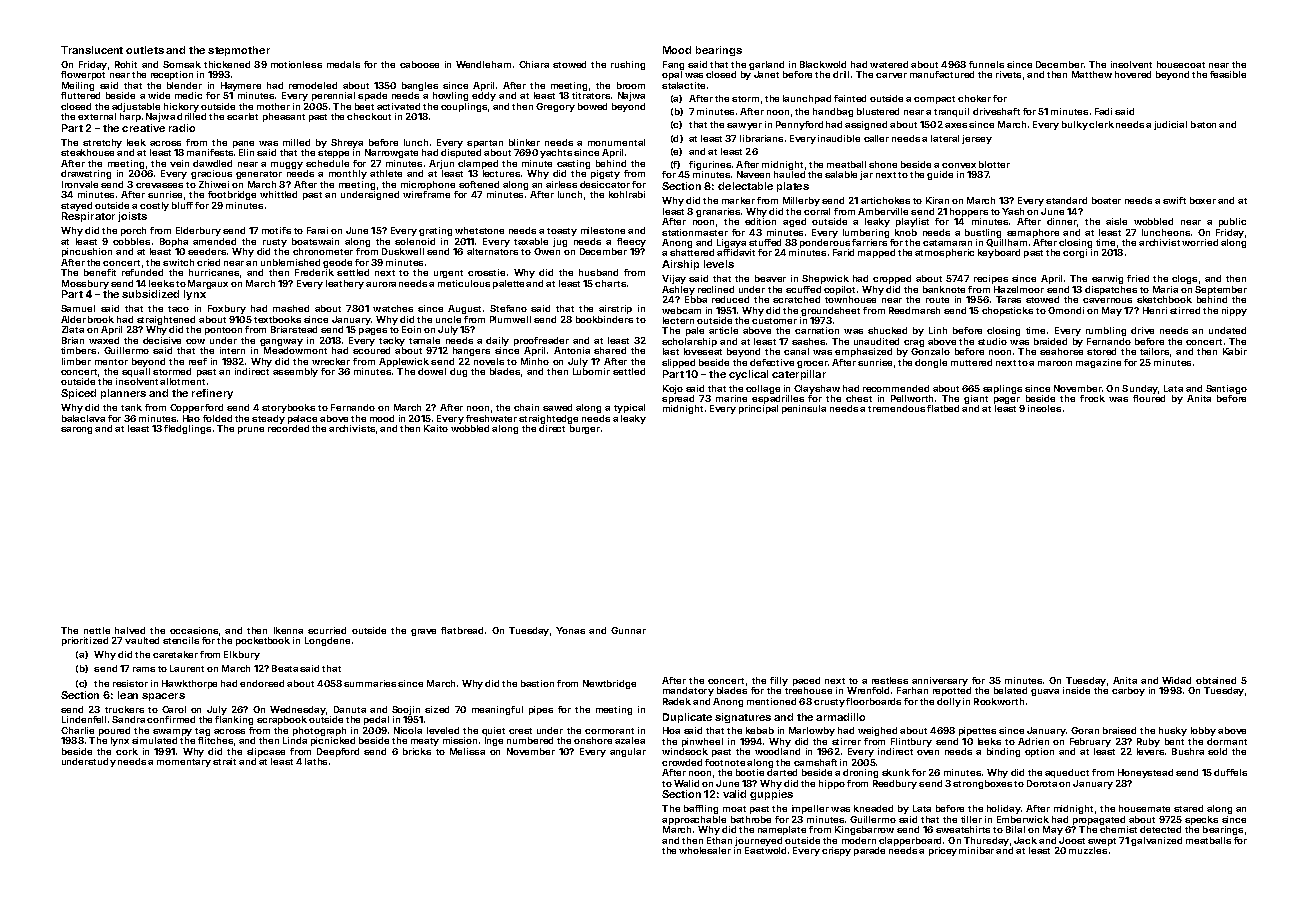 The width and height of the page is (1308, 924). I want to click on Eastwold, so click(765, 850).
